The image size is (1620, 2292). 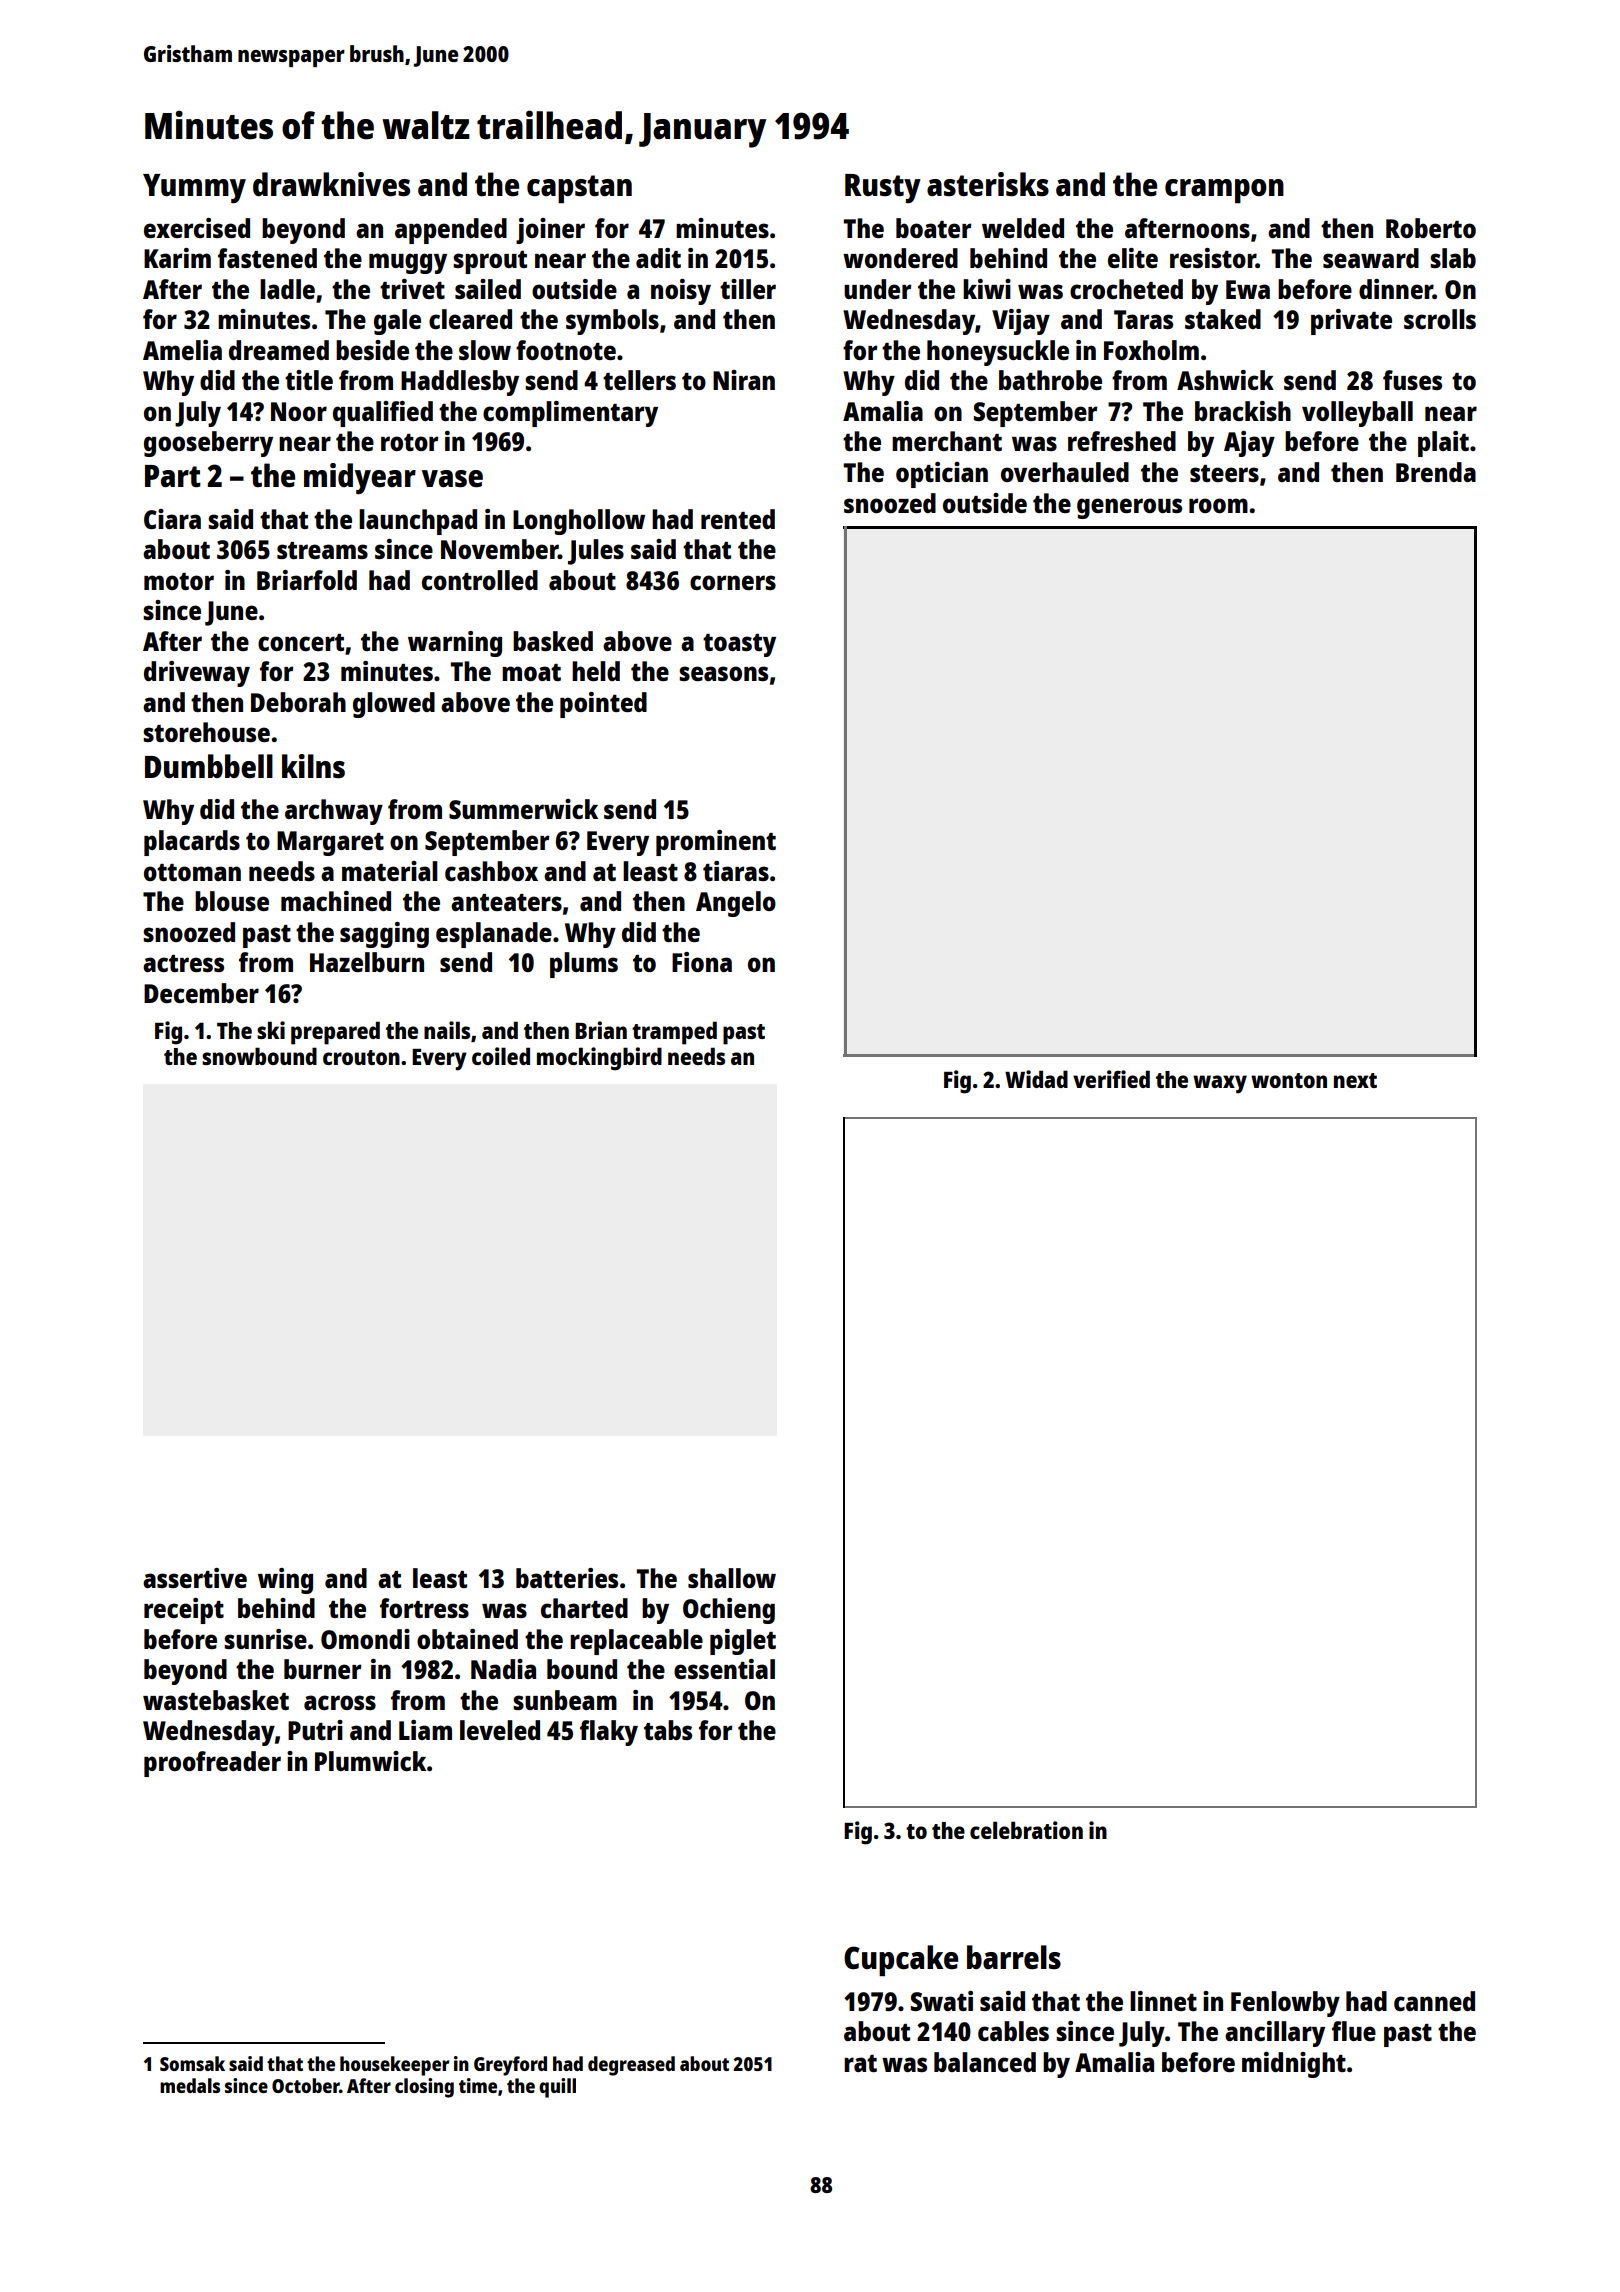 What do you see at coordinates (195, 1578) in the screenshot?
I see `assertive` at bounding box center [195, 1578].
